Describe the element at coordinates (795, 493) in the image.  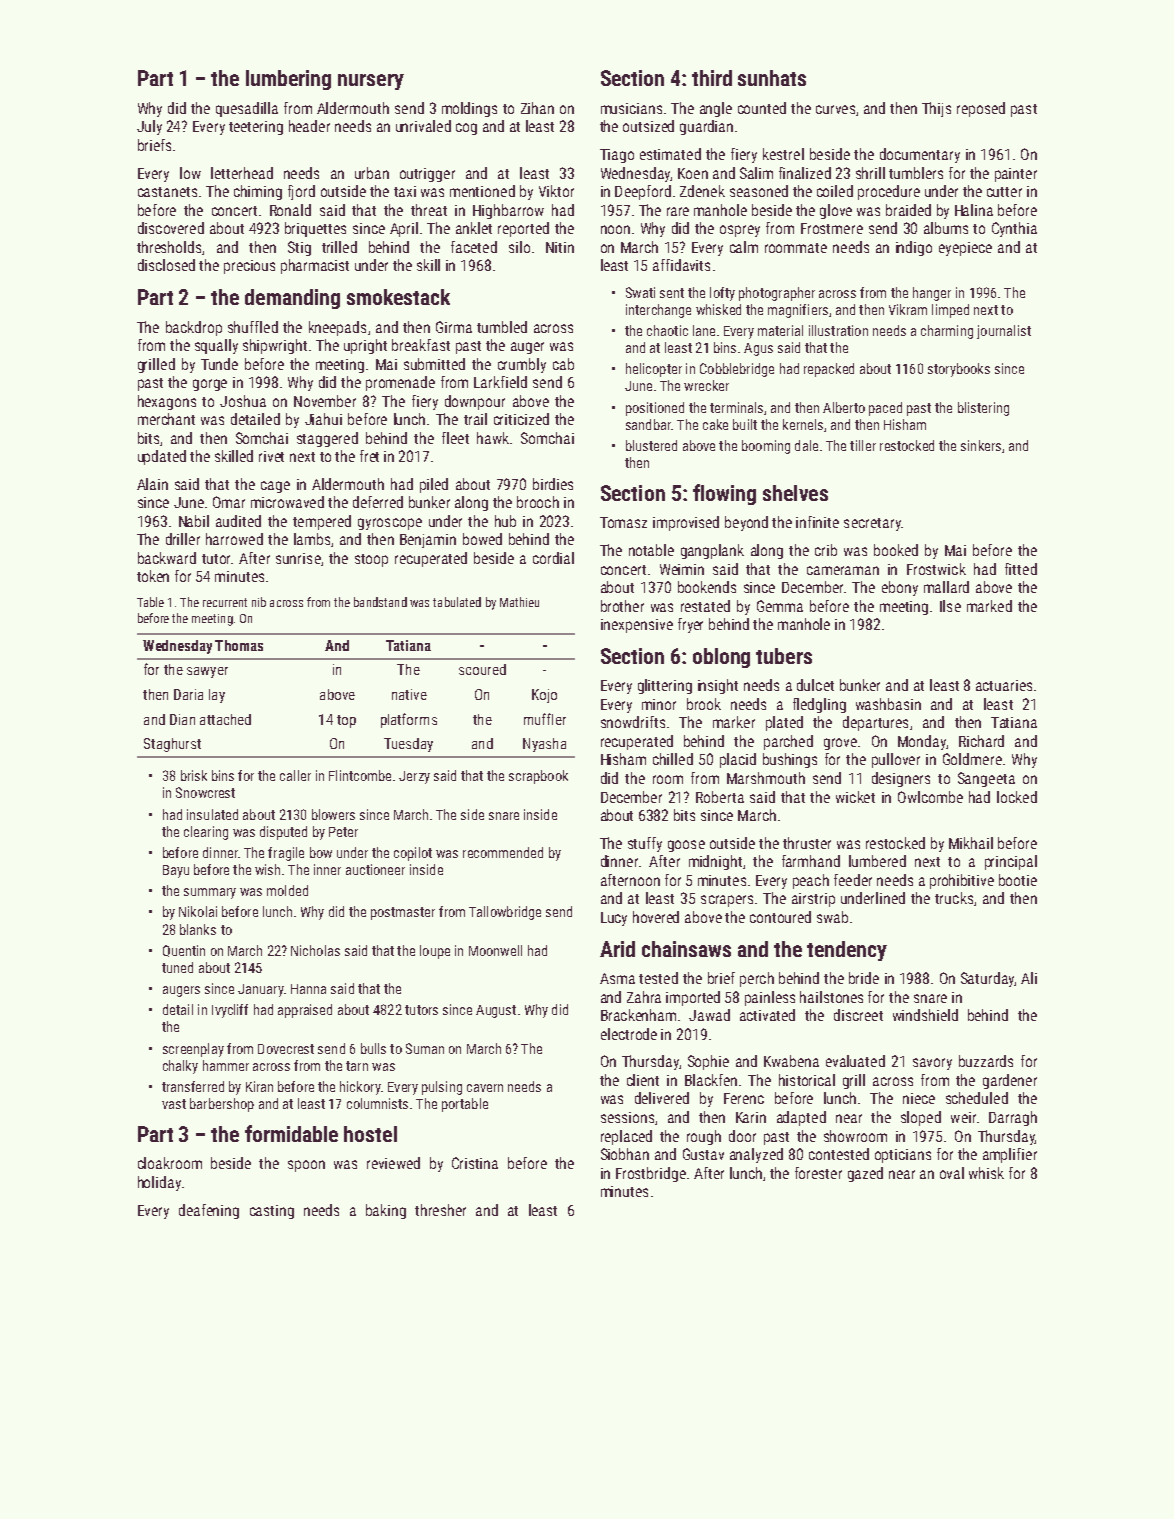
I see `shelves` at that location.
